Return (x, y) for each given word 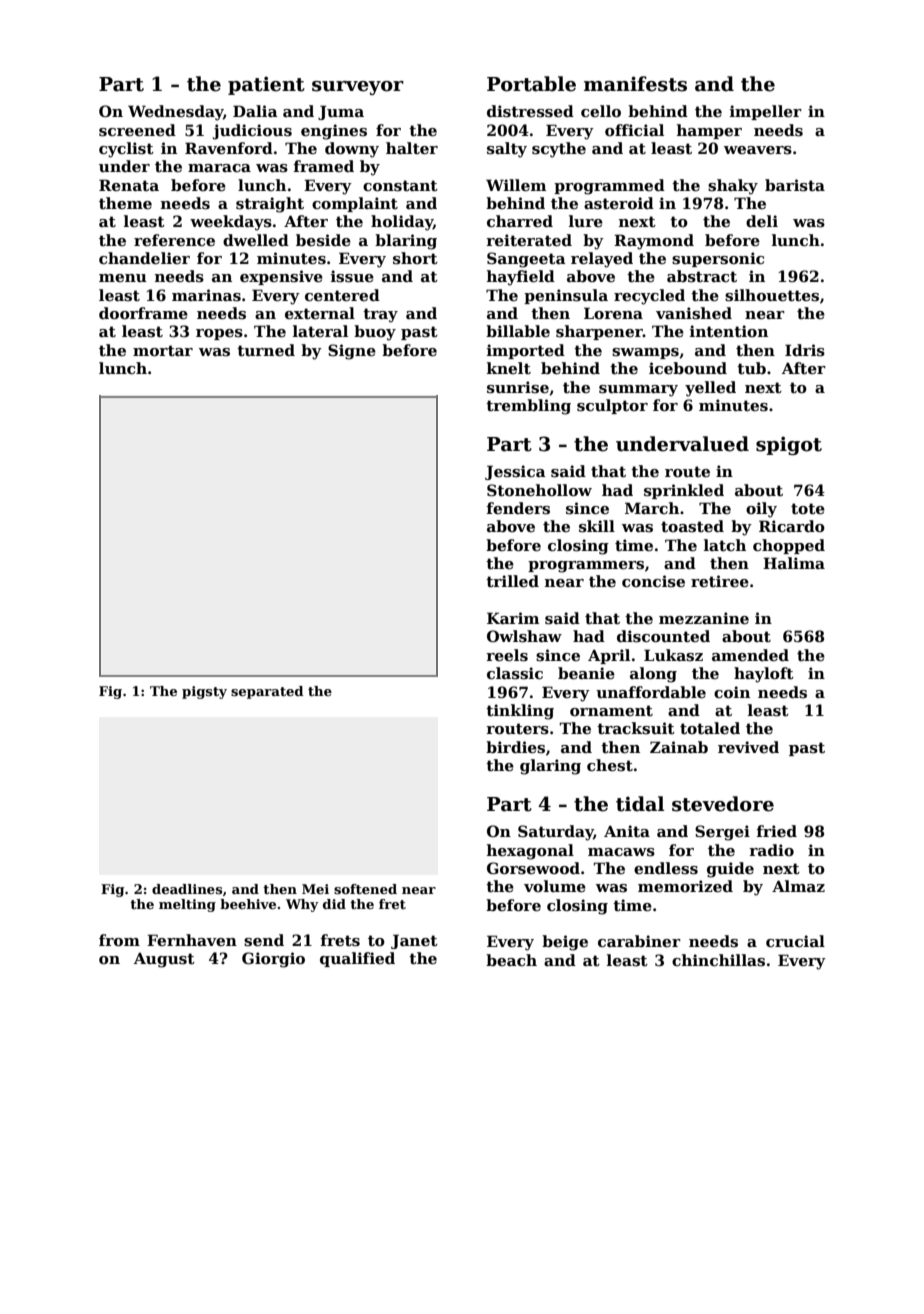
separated (267, 692)
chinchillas (718, 960)
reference (174, 240)
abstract (702, 276)
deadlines (187, 889)
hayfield (521, 278)
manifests (635, 84)
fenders (518, 508)
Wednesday (175, 113)
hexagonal (530, 852)
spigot (789, 445)
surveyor (358, 88)
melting (187, 905)
